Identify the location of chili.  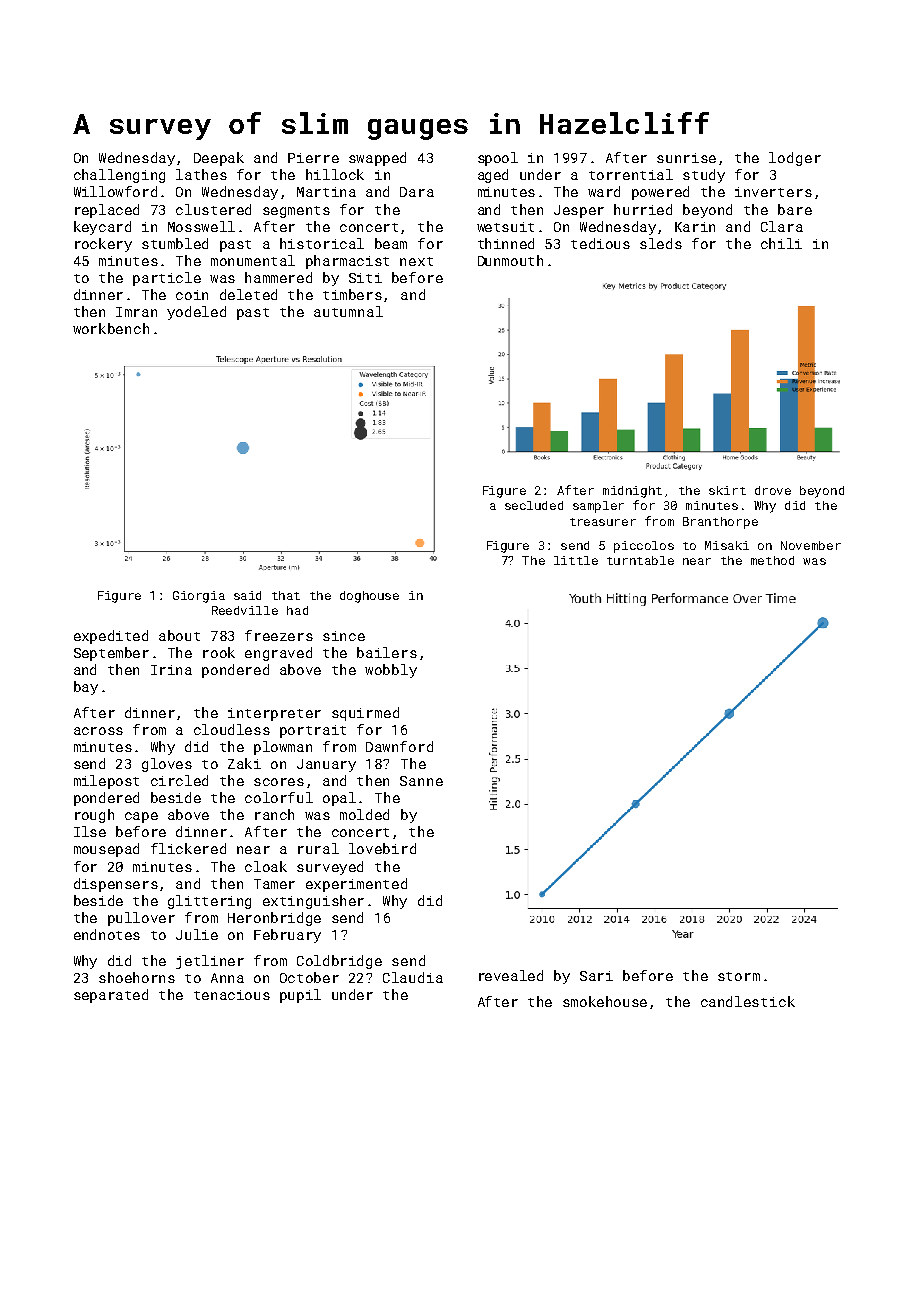
(781, 243).
